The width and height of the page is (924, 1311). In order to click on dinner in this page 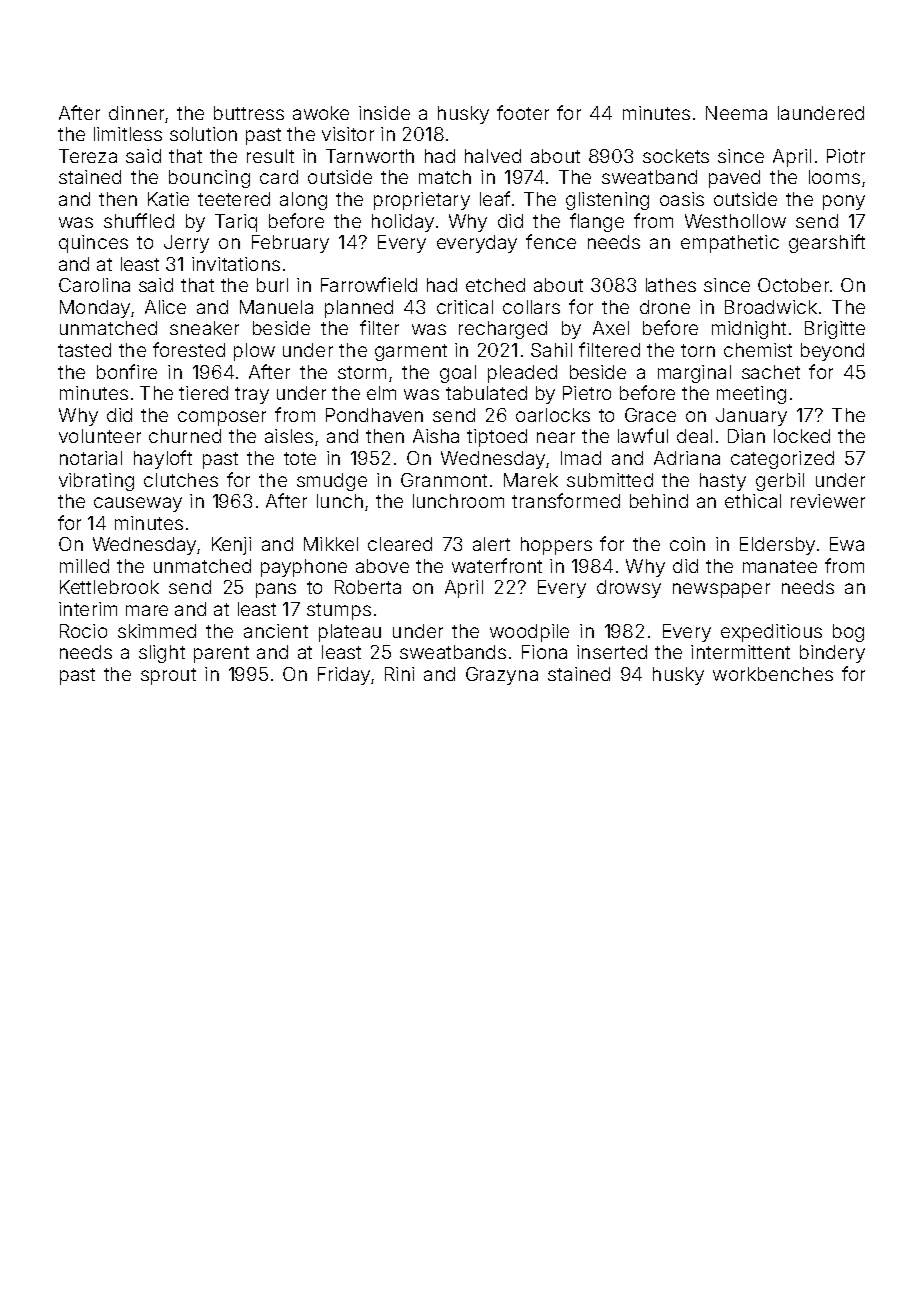, I will do `click(136, 113)`.
